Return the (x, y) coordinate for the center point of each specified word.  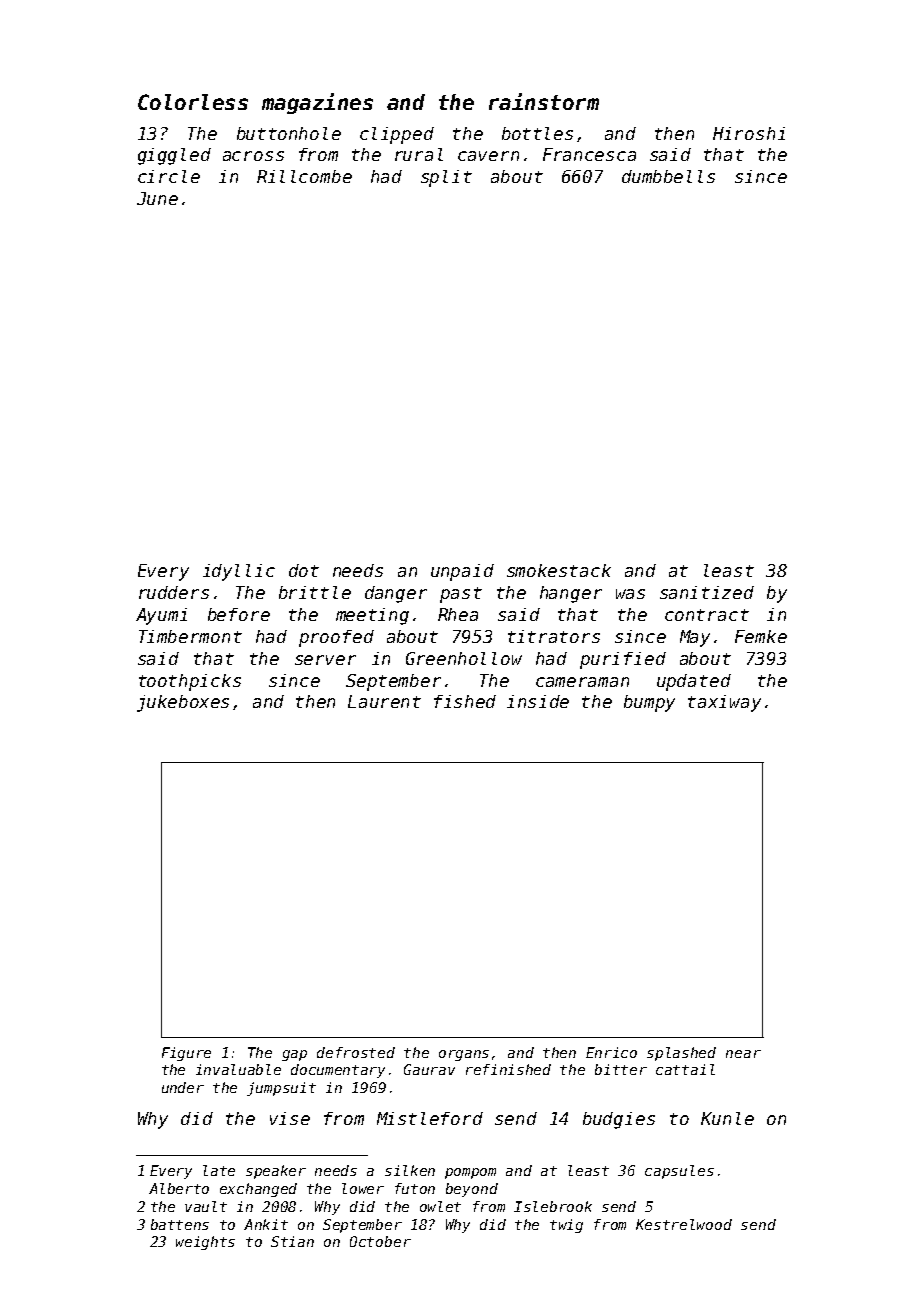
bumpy (649, 703)
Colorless (193, 102)
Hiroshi (749, 133)
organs (464, 1055)
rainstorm (544, 101)
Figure (186, 1054)
